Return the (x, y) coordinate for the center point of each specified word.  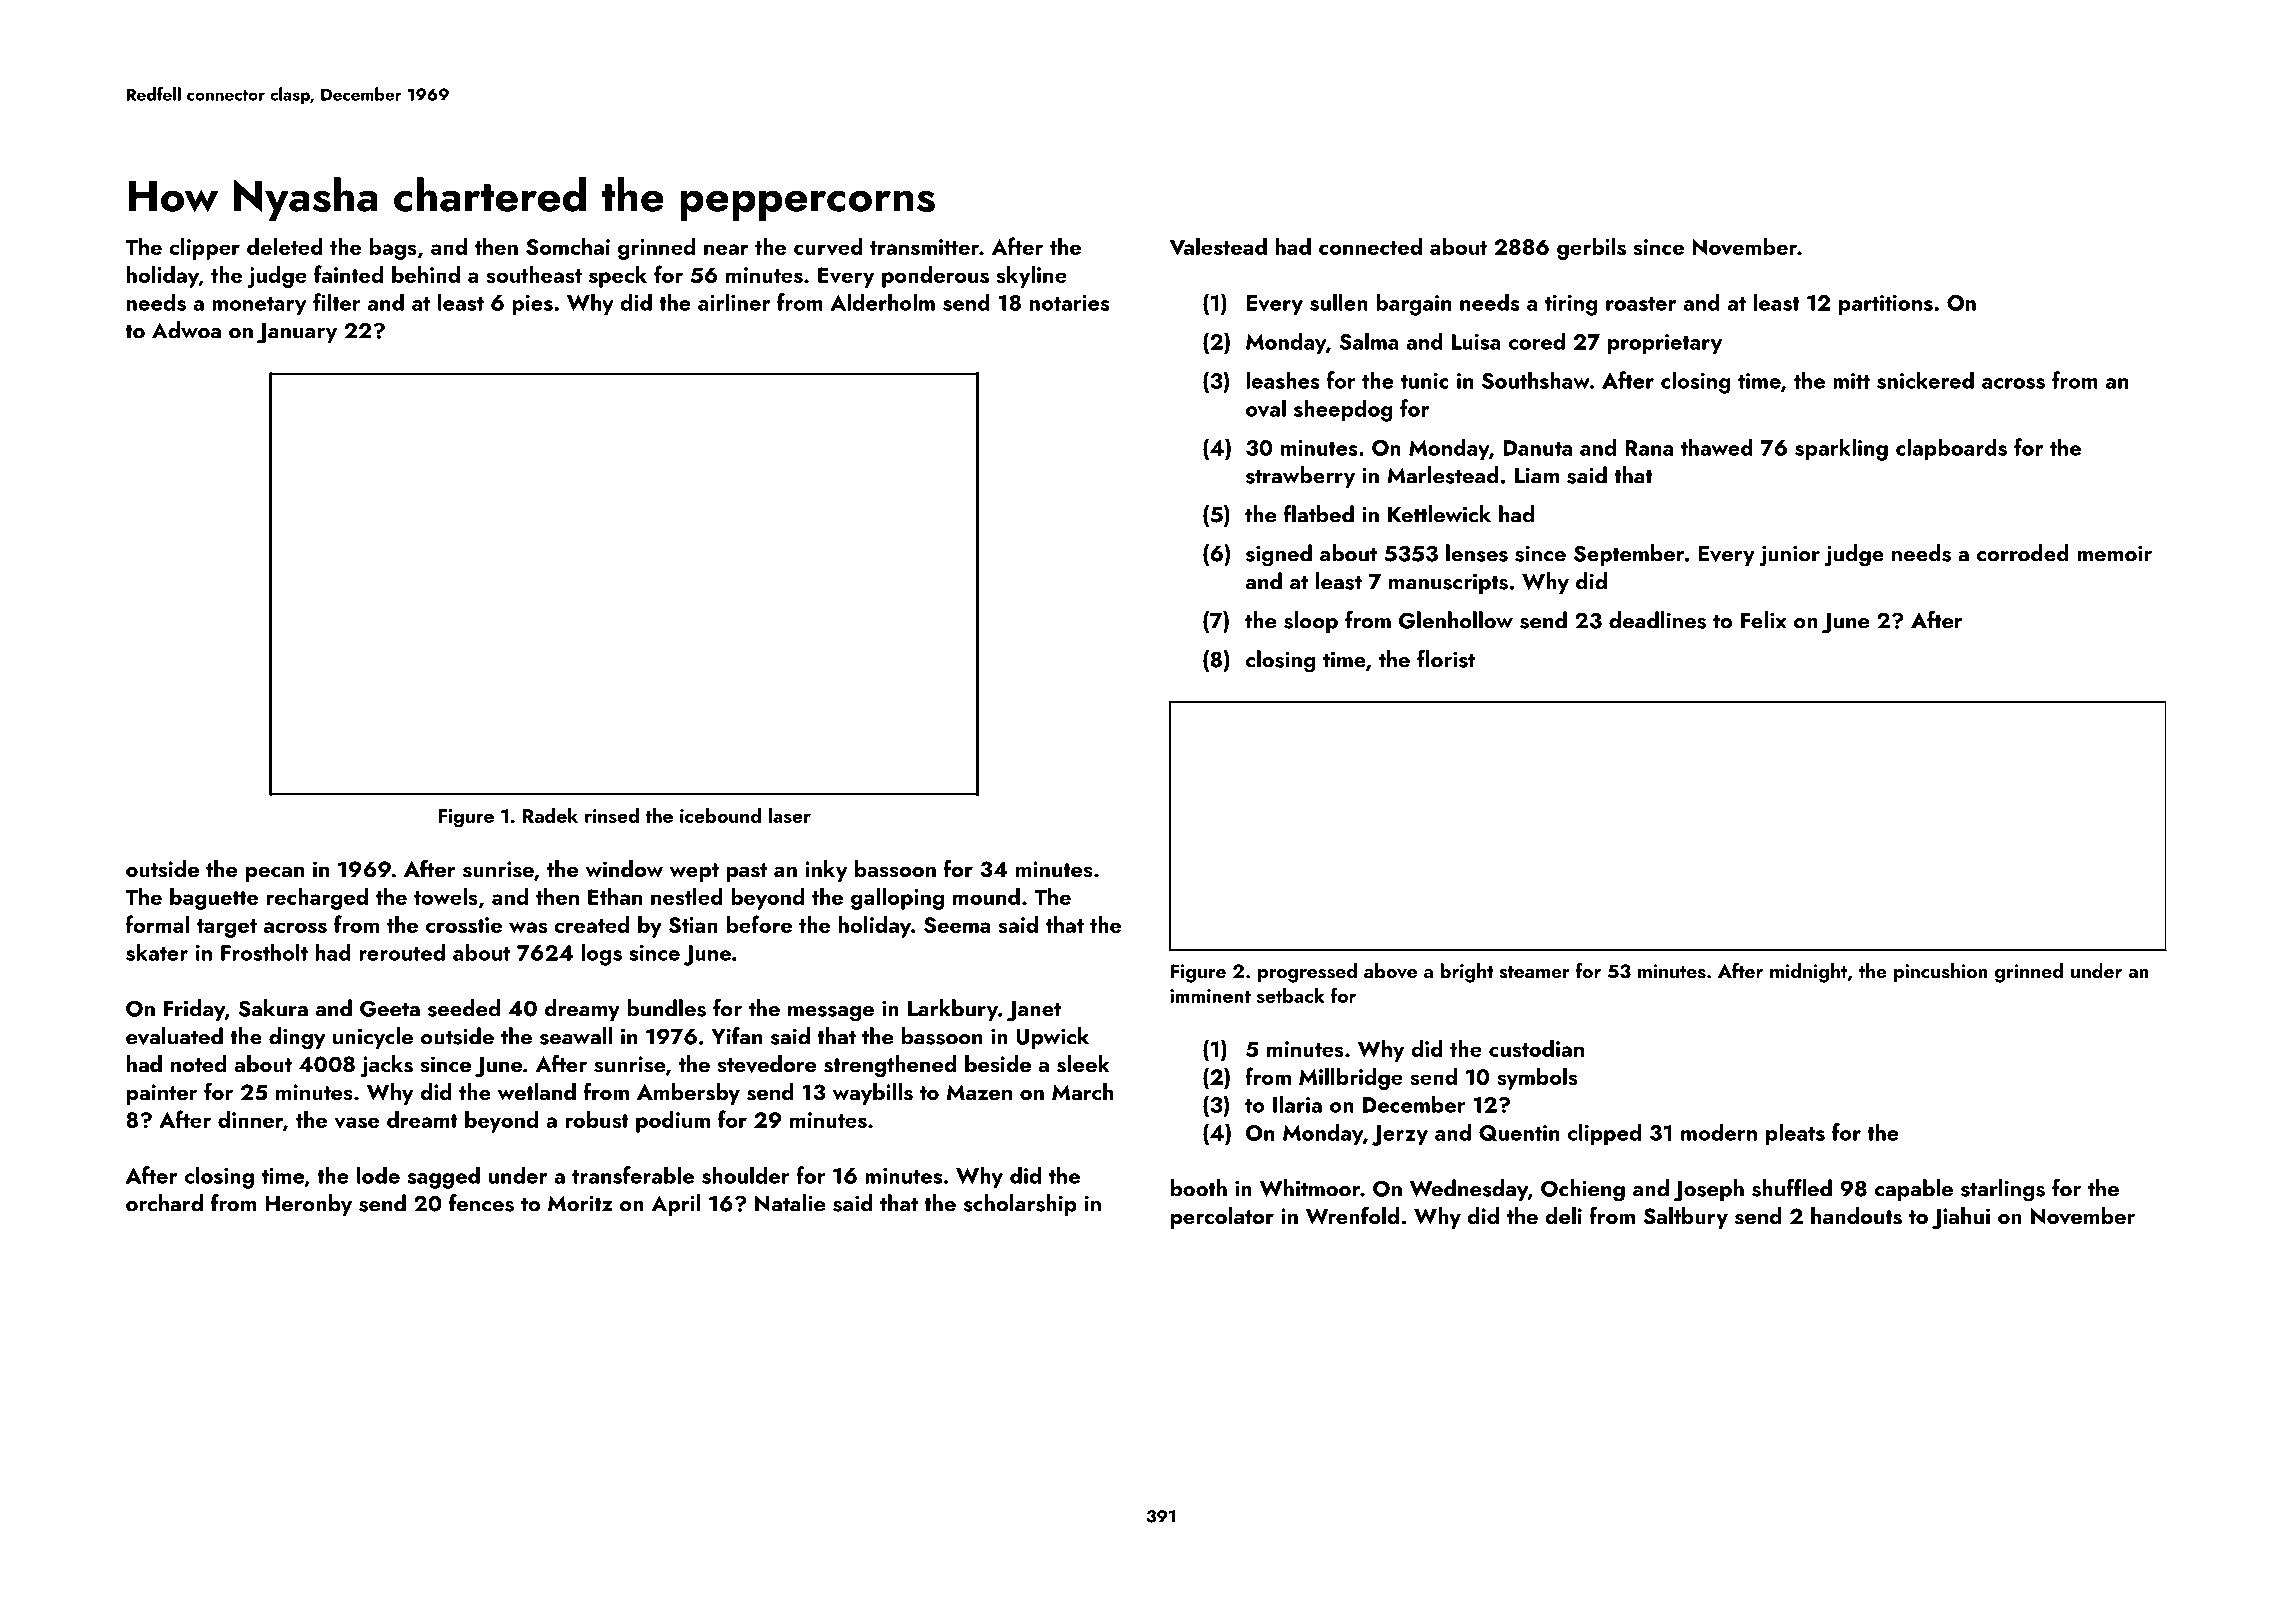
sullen (1339, 302)
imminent (1210, 996)
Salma (1369, 341)
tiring (1571, 305)
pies (532, 305)
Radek (550, 815)
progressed (1307, 973)
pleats (1795, 1134)
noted (199, 1063)
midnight (1808, 973)
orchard (164, 1203)
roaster (1641, 304)
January (297, 333)
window (624, 868)
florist (1446, 659)
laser (790, 815)
